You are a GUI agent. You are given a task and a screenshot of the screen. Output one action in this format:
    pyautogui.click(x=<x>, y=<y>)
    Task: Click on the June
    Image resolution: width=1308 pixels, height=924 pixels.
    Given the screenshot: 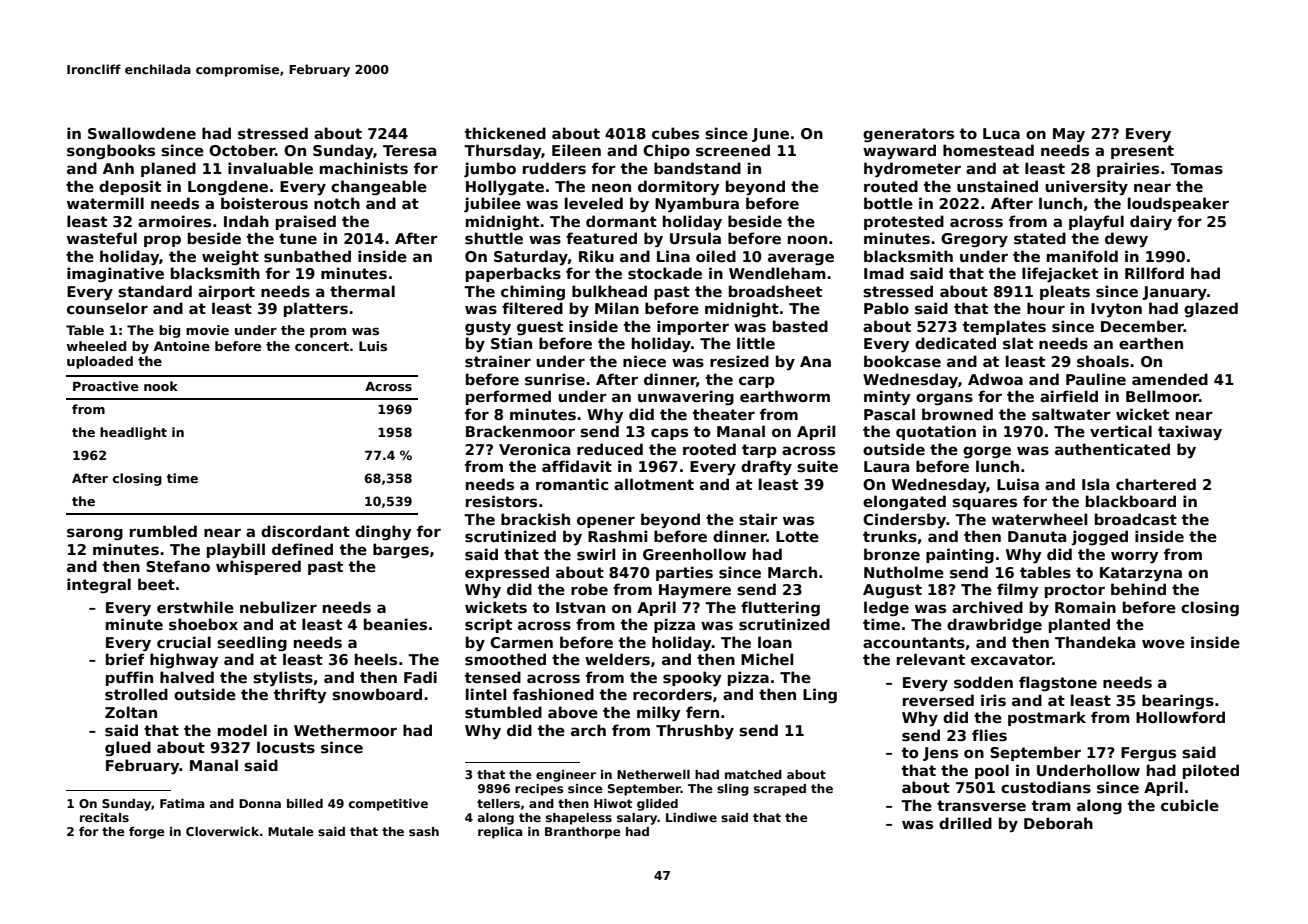 What is the action you would take?
    pyautogui.click(x=770, y=135)
